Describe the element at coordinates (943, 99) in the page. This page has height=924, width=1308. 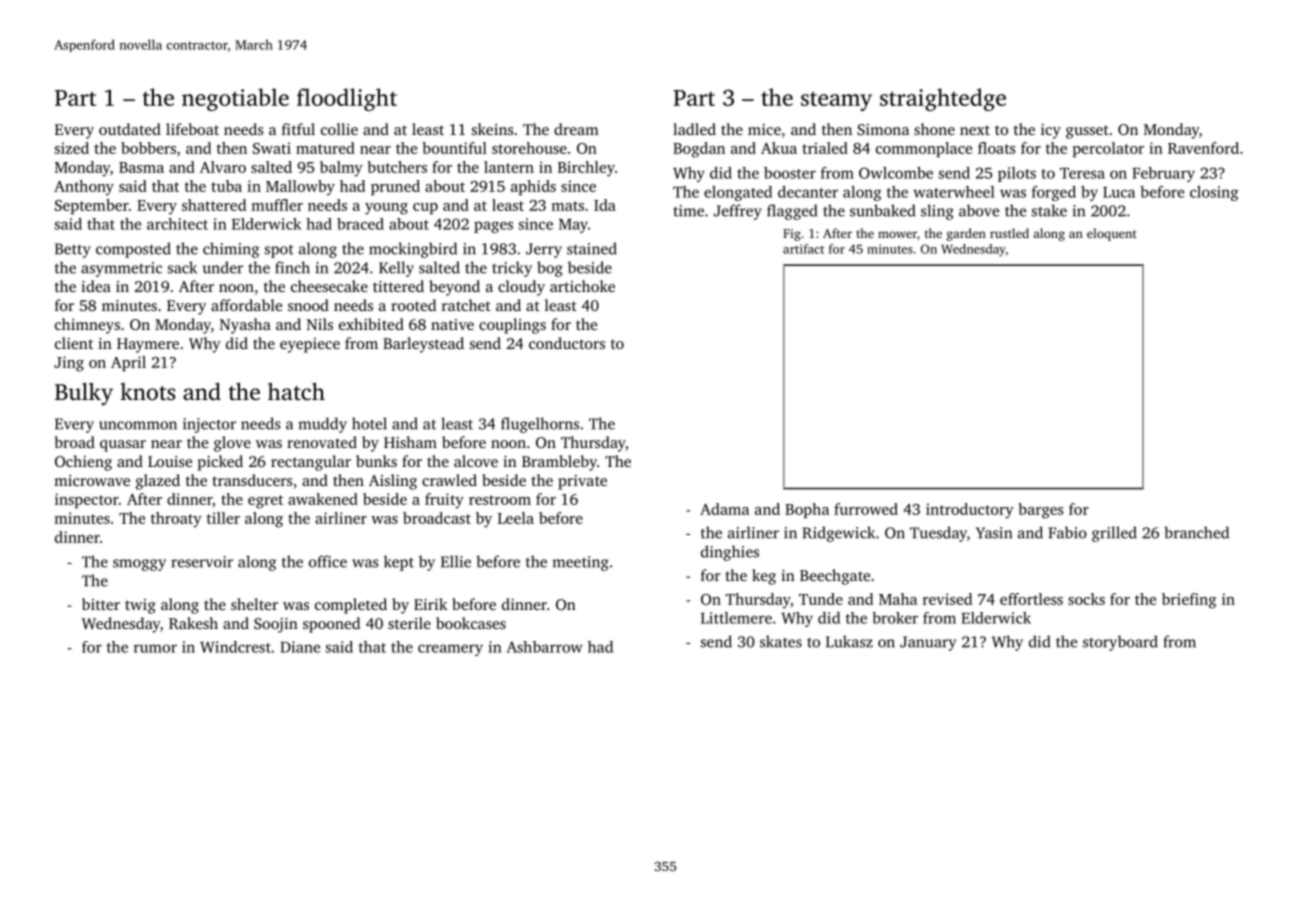
I see `straightedge` at that location.
